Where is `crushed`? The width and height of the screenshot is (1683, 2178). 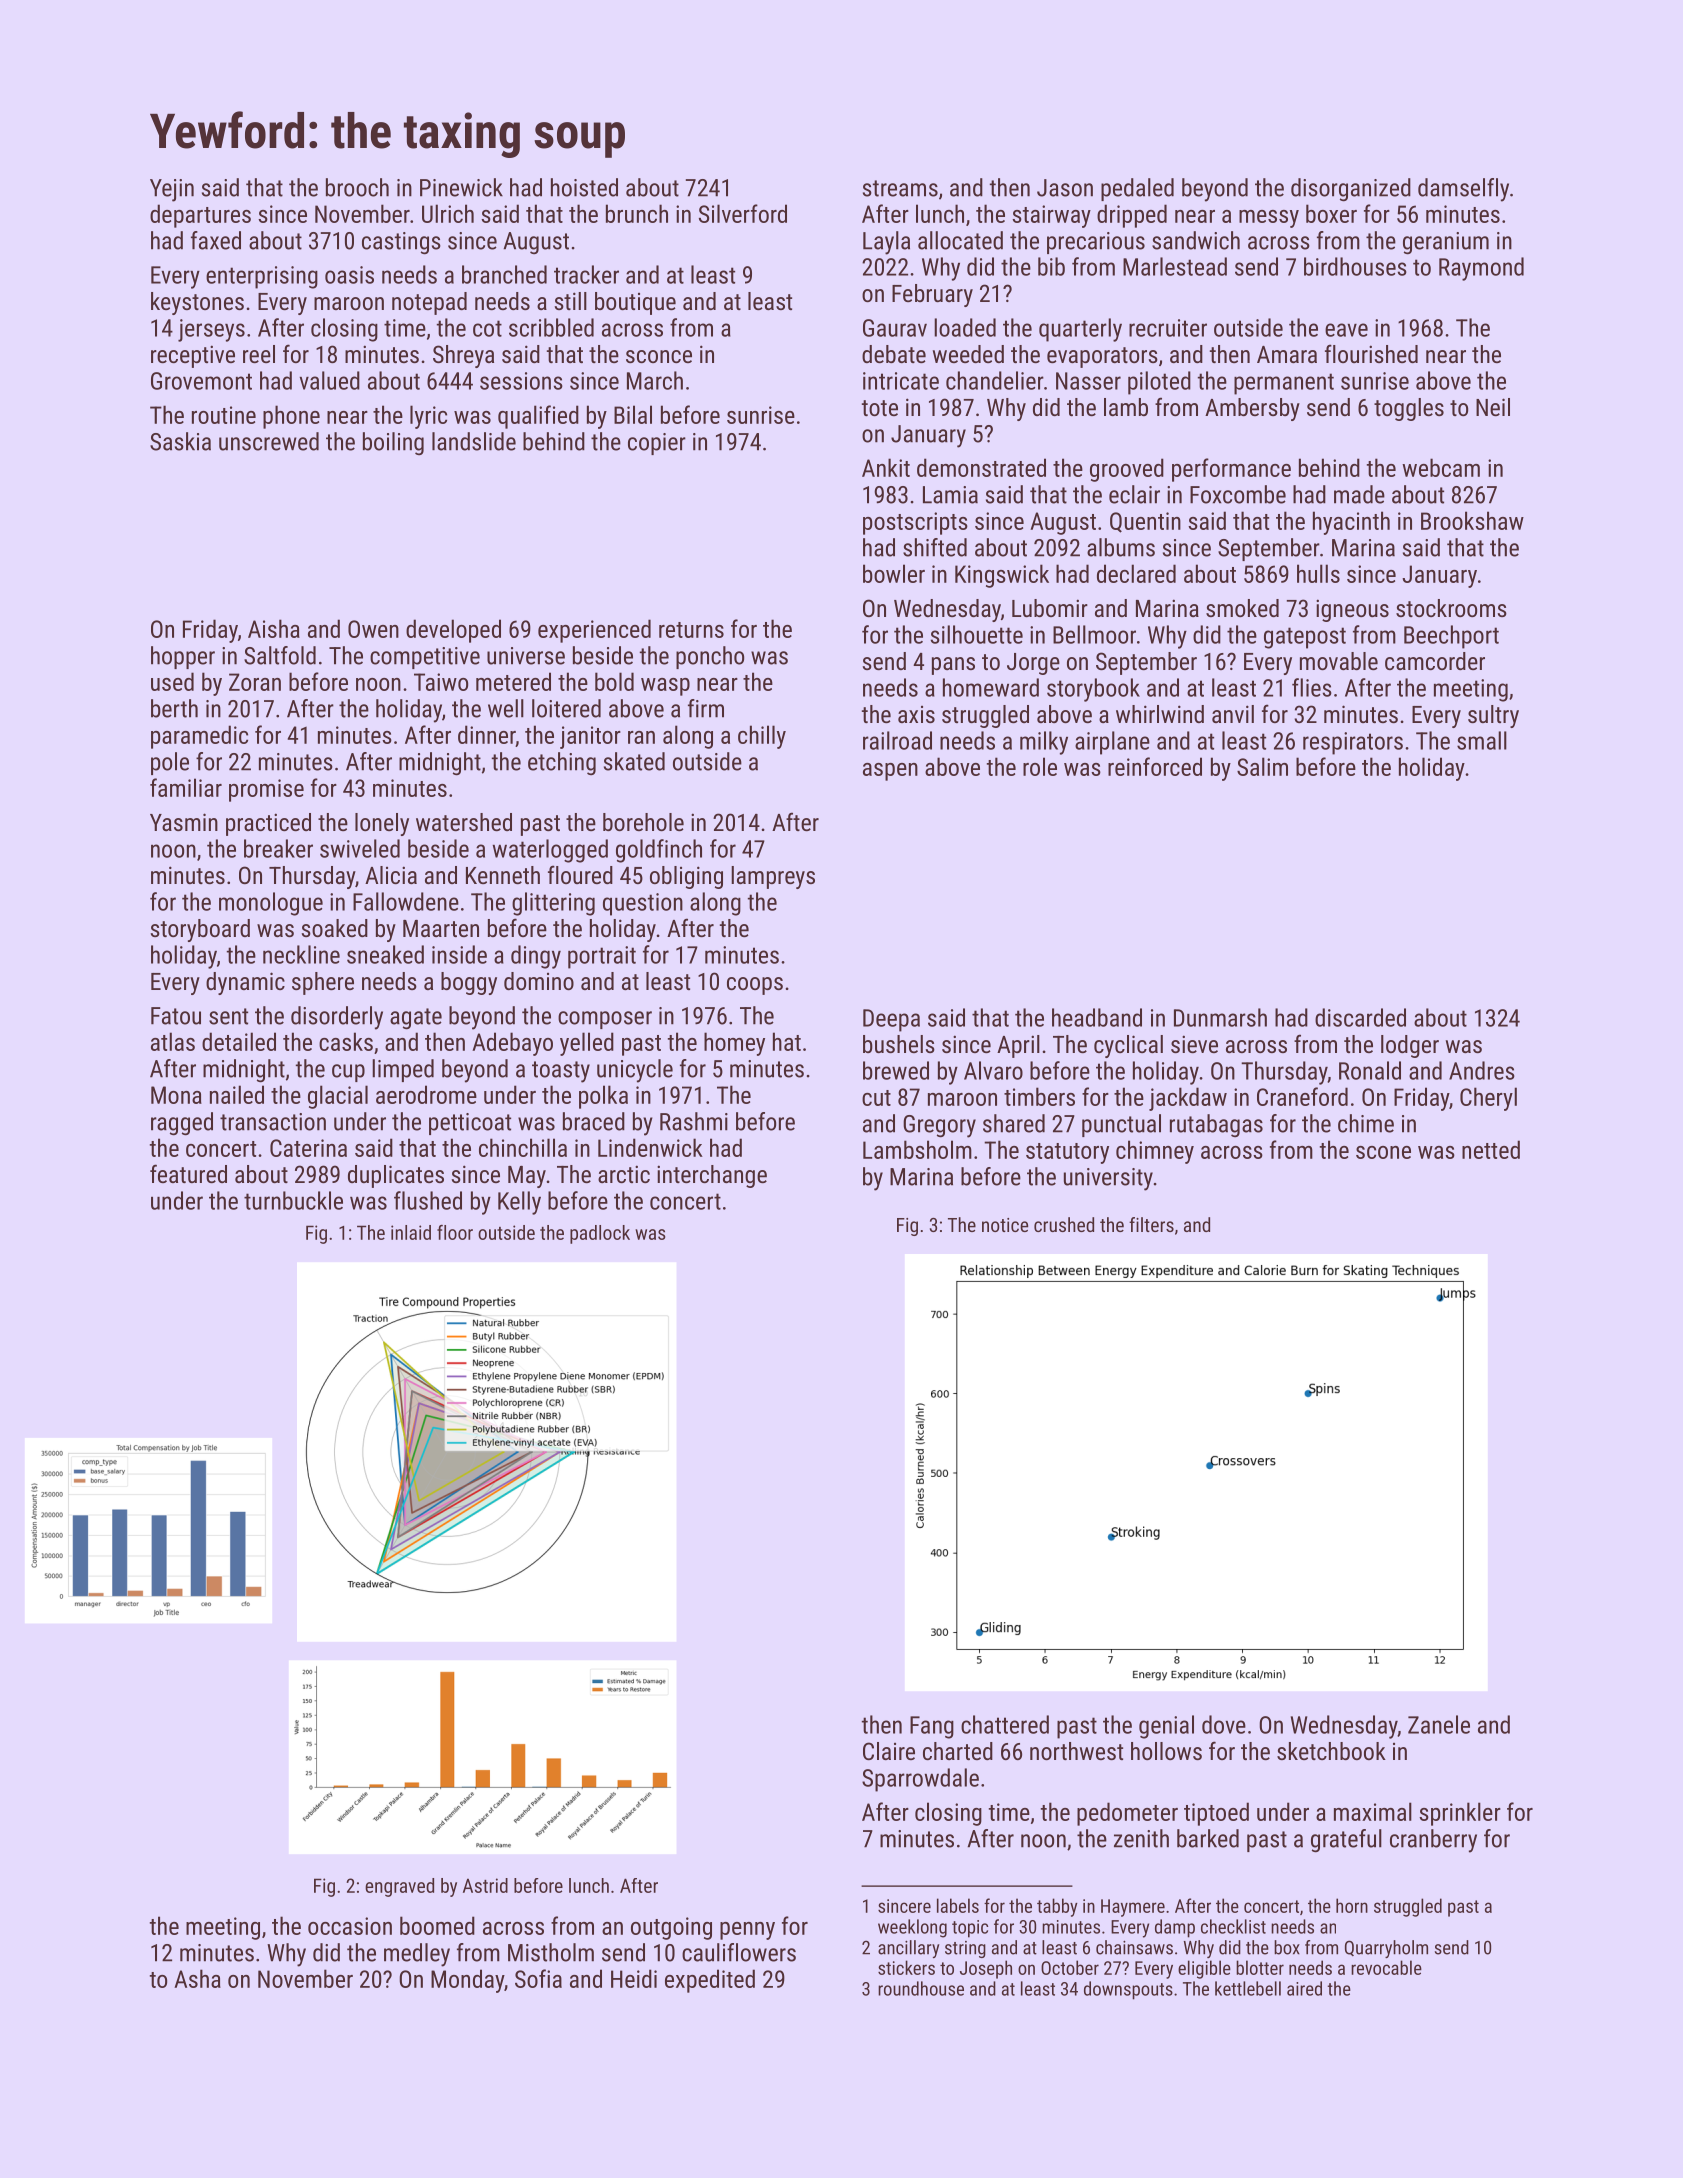
crushed is located at coordinates (1064, 1224).
